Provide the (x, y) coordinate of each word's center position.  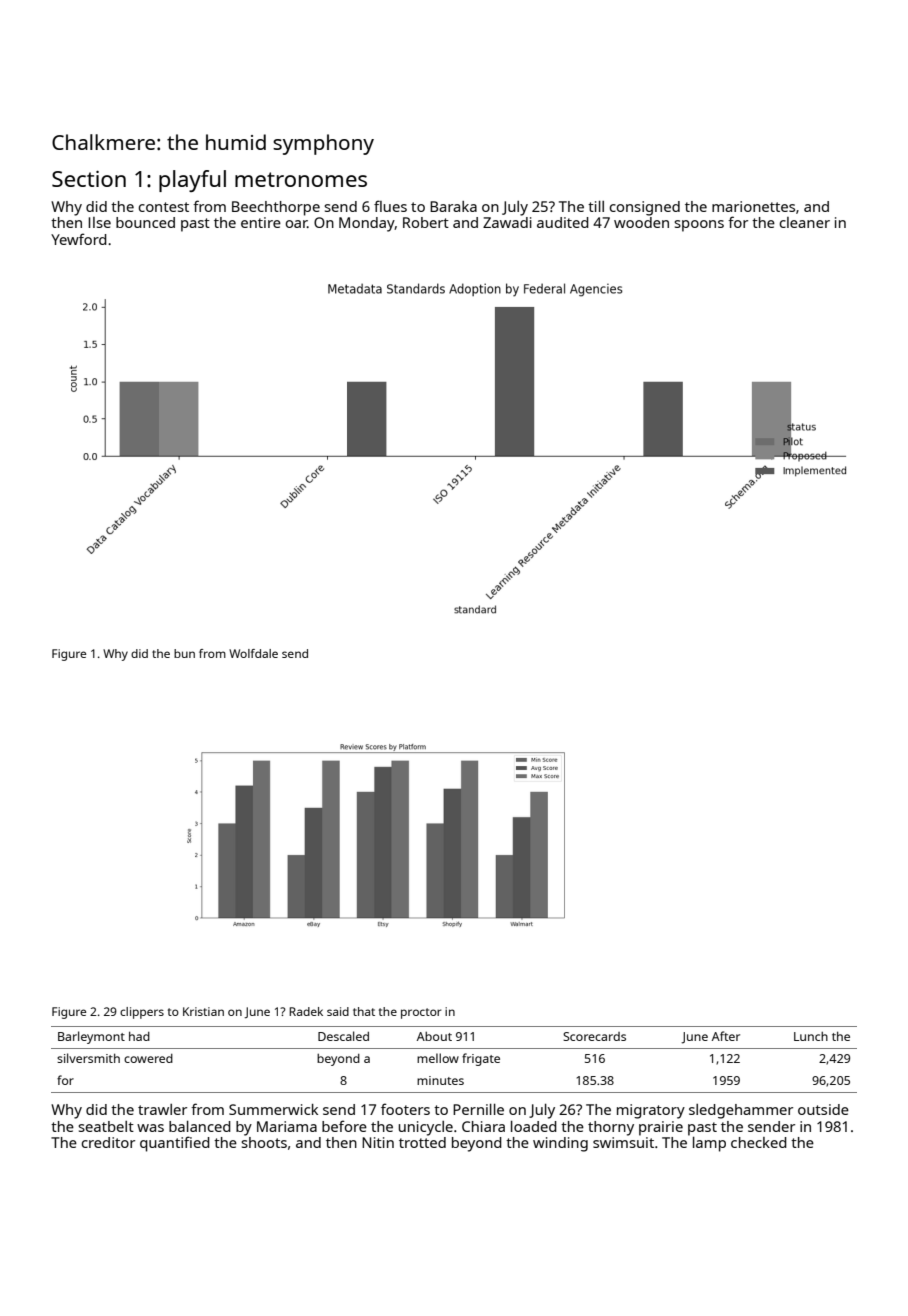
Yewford (79, 239)
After (726, 1036)
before (344, 1126)
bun (184, 653)
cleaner (804, 222)
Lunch (811, 1036)
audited (563, 222)
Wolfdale (253, 653)
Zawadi (507, 222)
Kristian (203, 1011)
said (338, 1011)
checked (759, 1142)
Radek (306, 1011)
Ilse (99, 222)
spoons (699, 226)
